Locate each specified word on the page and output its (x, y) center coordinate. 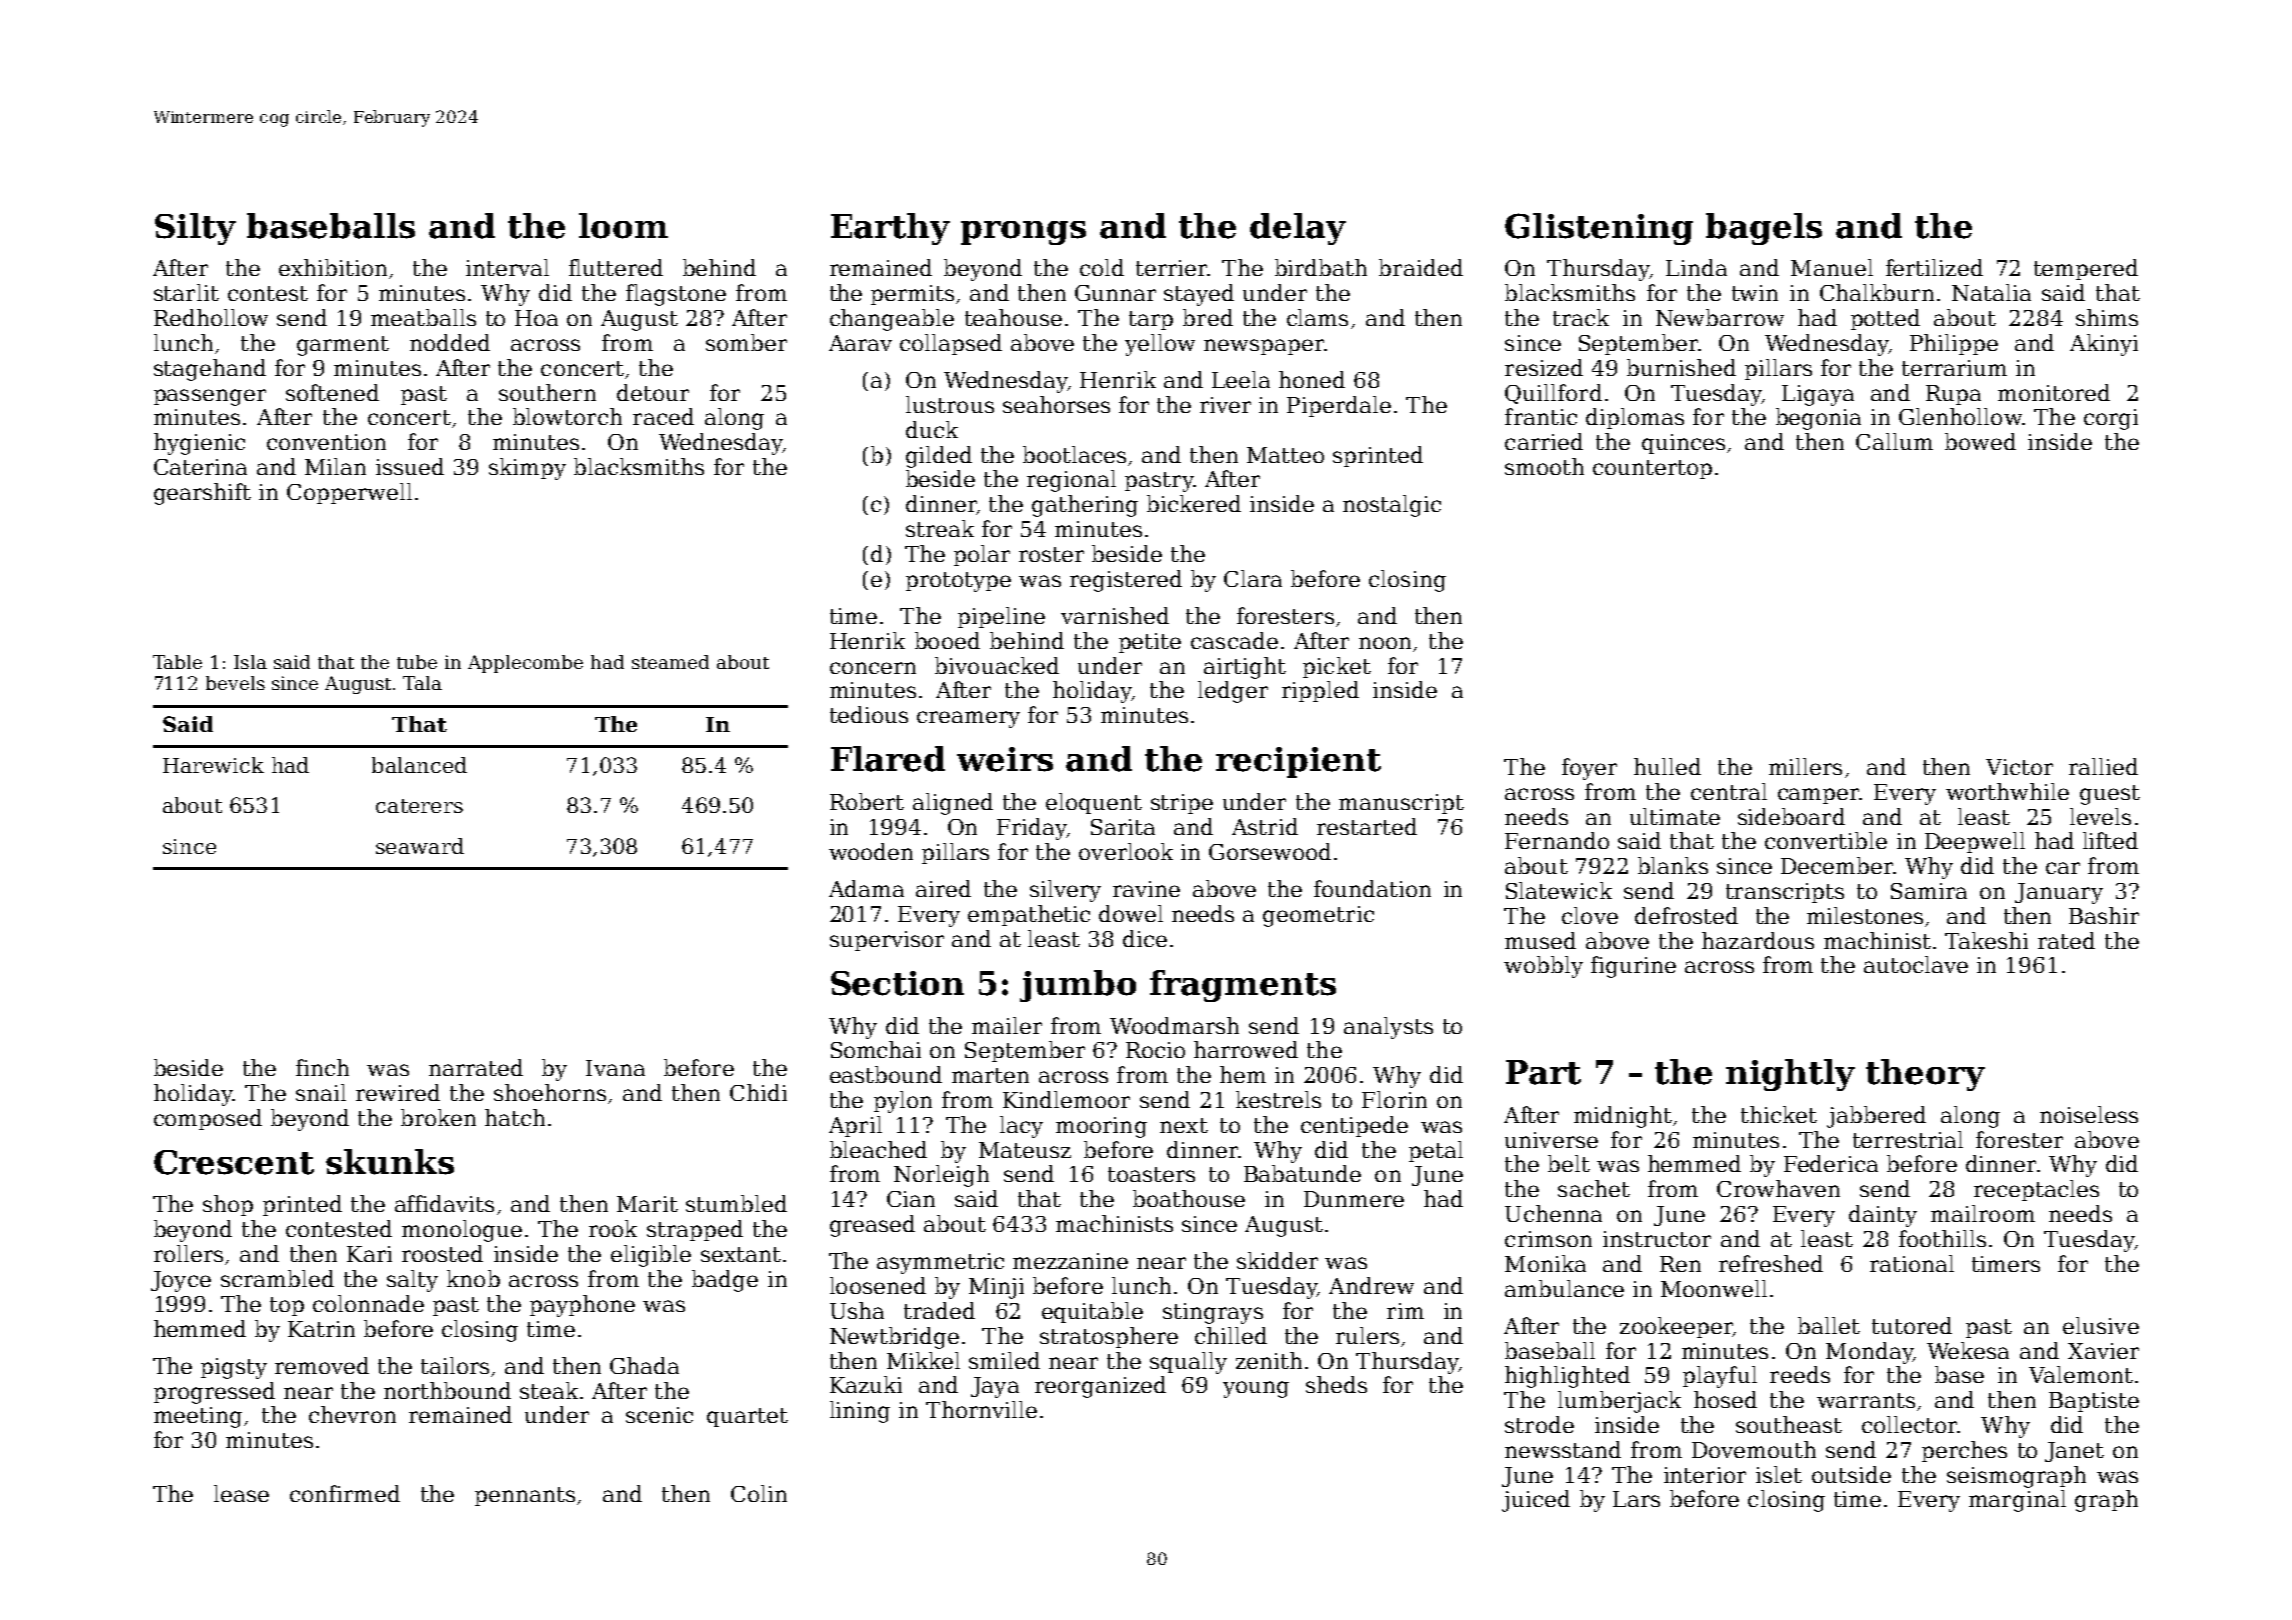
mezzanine (1070, 1261)
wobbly (1543, 967)
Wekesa (1968, 1350)
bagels (1764, 229)
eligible (651, 1256)
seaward (420, 846)
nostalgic (1392, 506)
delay (1298, 229)
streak (940, 528)
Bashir (2104, 915)
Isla (250, 662)
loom (623, 226)
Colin (759, 1493)
